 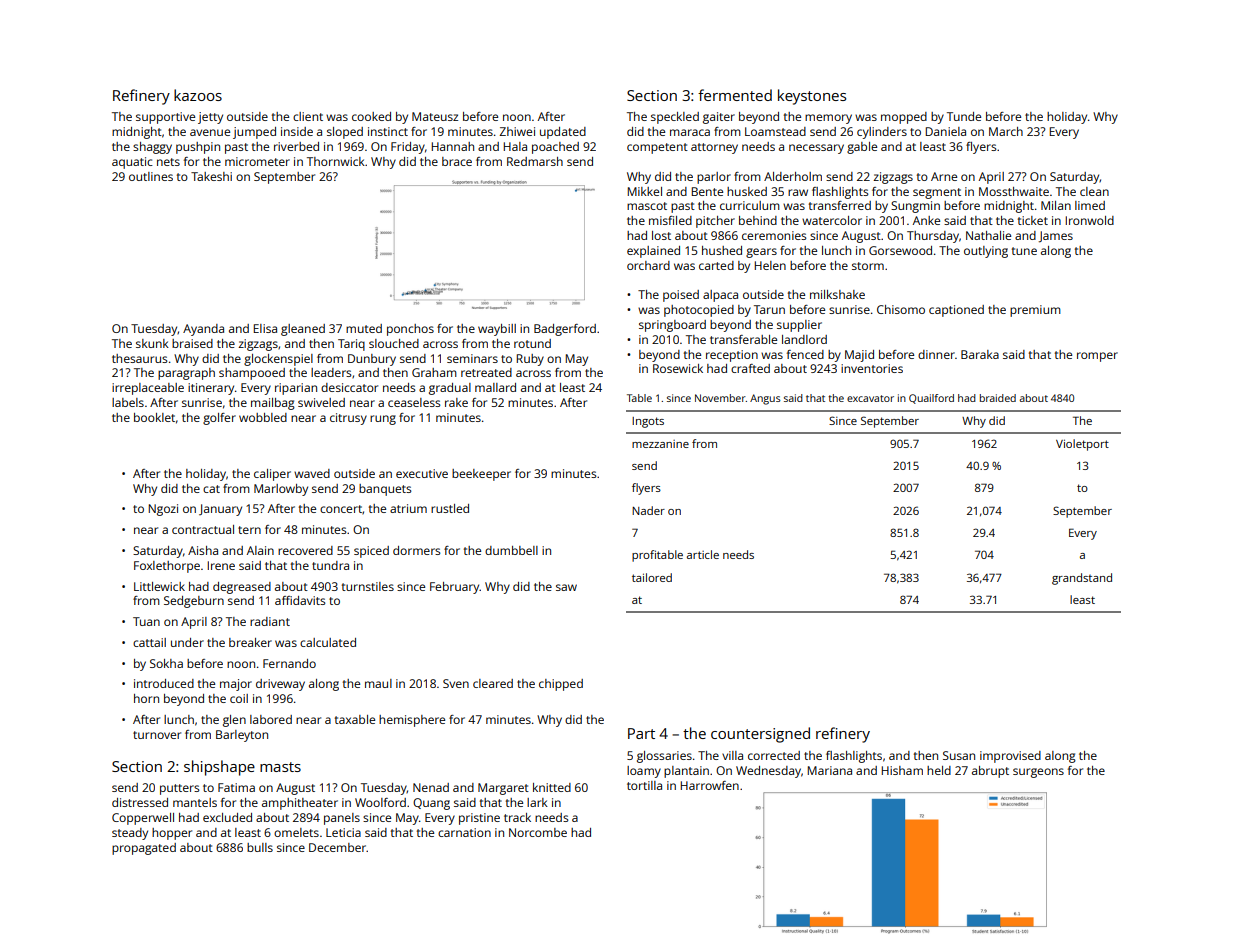 What do you see at coordinates (151, 176) in the page?
I see `outlines` at bounding box center [151, 176].
